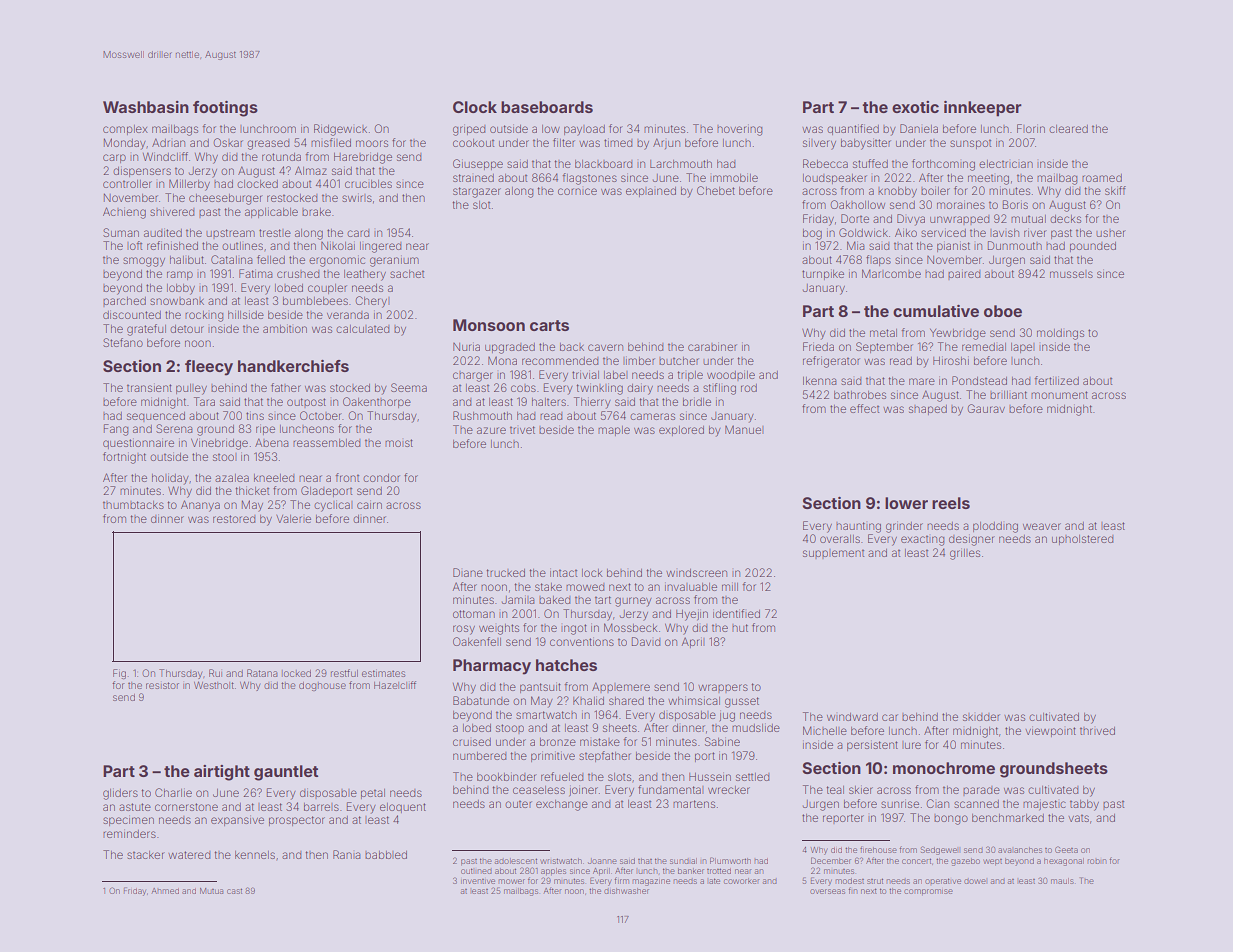 The image size is (1233, 952). Describe the element at coordinates (347, 854) in the screenshot. I see `Rania` at that location.
